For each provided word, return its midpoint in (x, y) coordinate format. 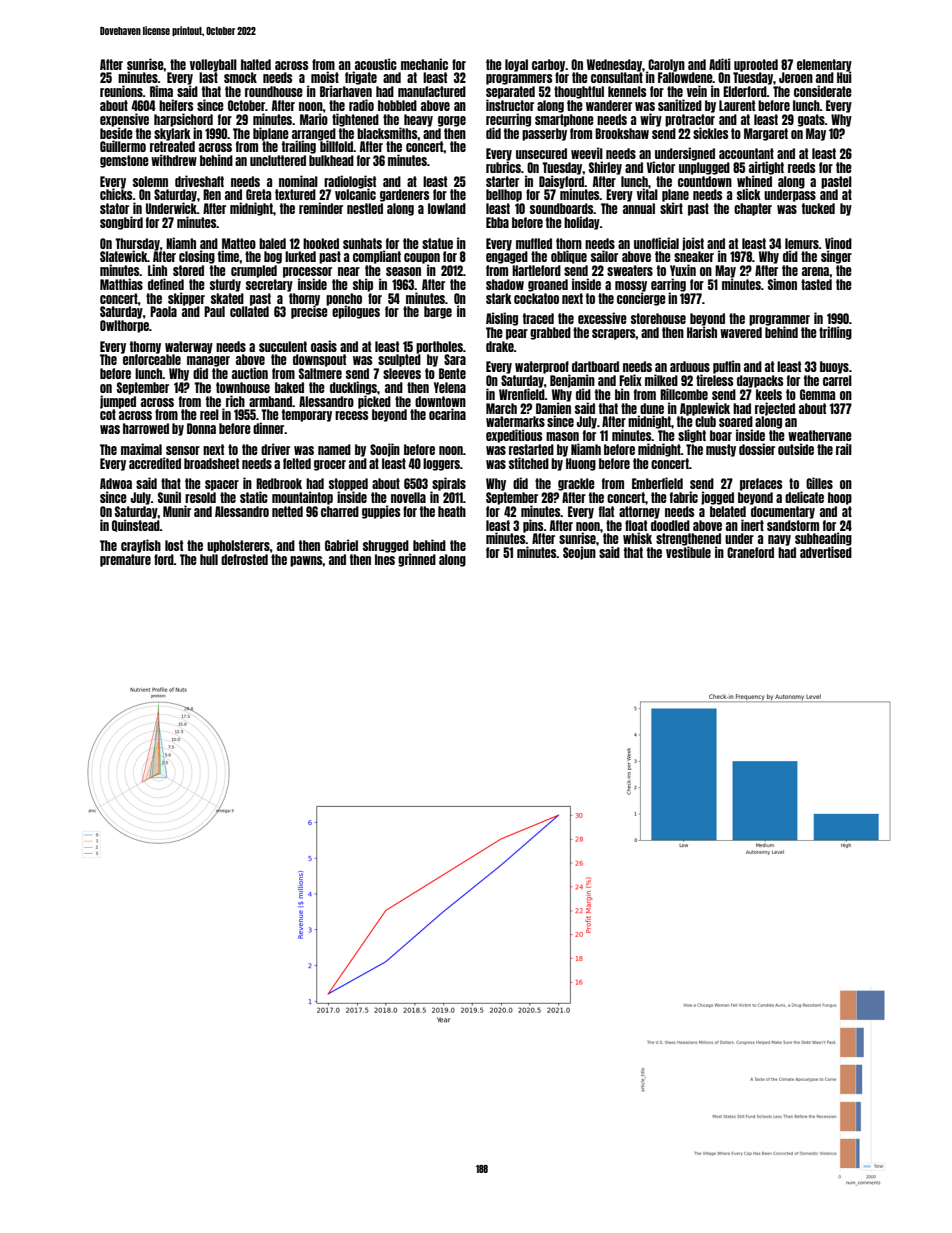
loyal (516, 65)
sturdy (225, 285)
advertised (826, 552)
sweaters (630, 270)
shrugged (386, 546)
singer (836, 257)
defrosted (244, 559)
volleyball (213, 65)
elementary (824, 65)
